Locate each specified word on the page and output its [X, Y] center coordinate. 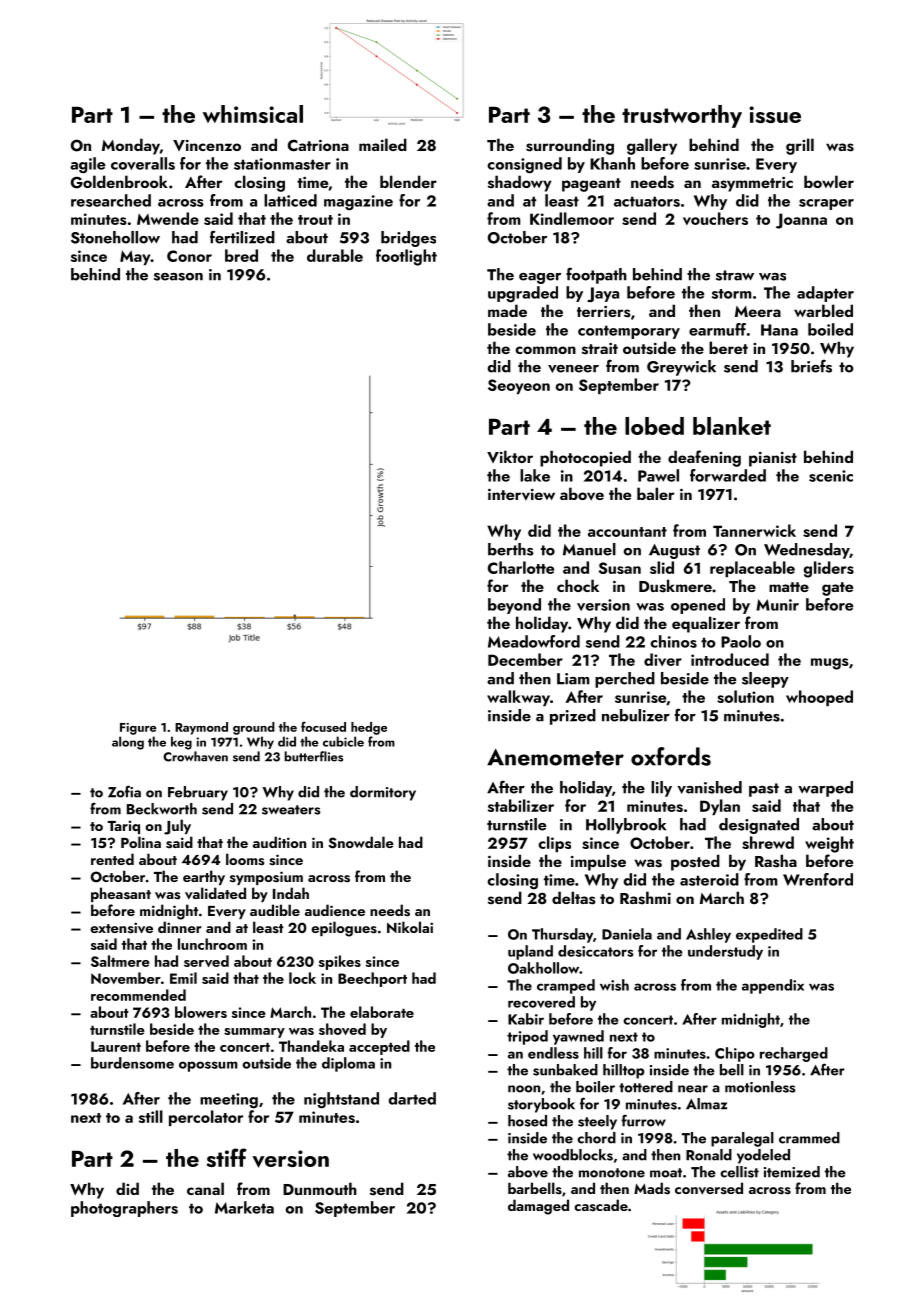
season [178, 277]
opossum [208, 1066]
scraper [826, 204]
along [128, 743]
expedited [769, 935]
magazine [358, 203]
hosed [527, 1121]
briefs [811, 366]
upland [530, 952]
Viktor [510, 456]
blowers [201, 1012]
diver [663, 659]
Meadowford [534, 641]
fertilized [242, 237]
